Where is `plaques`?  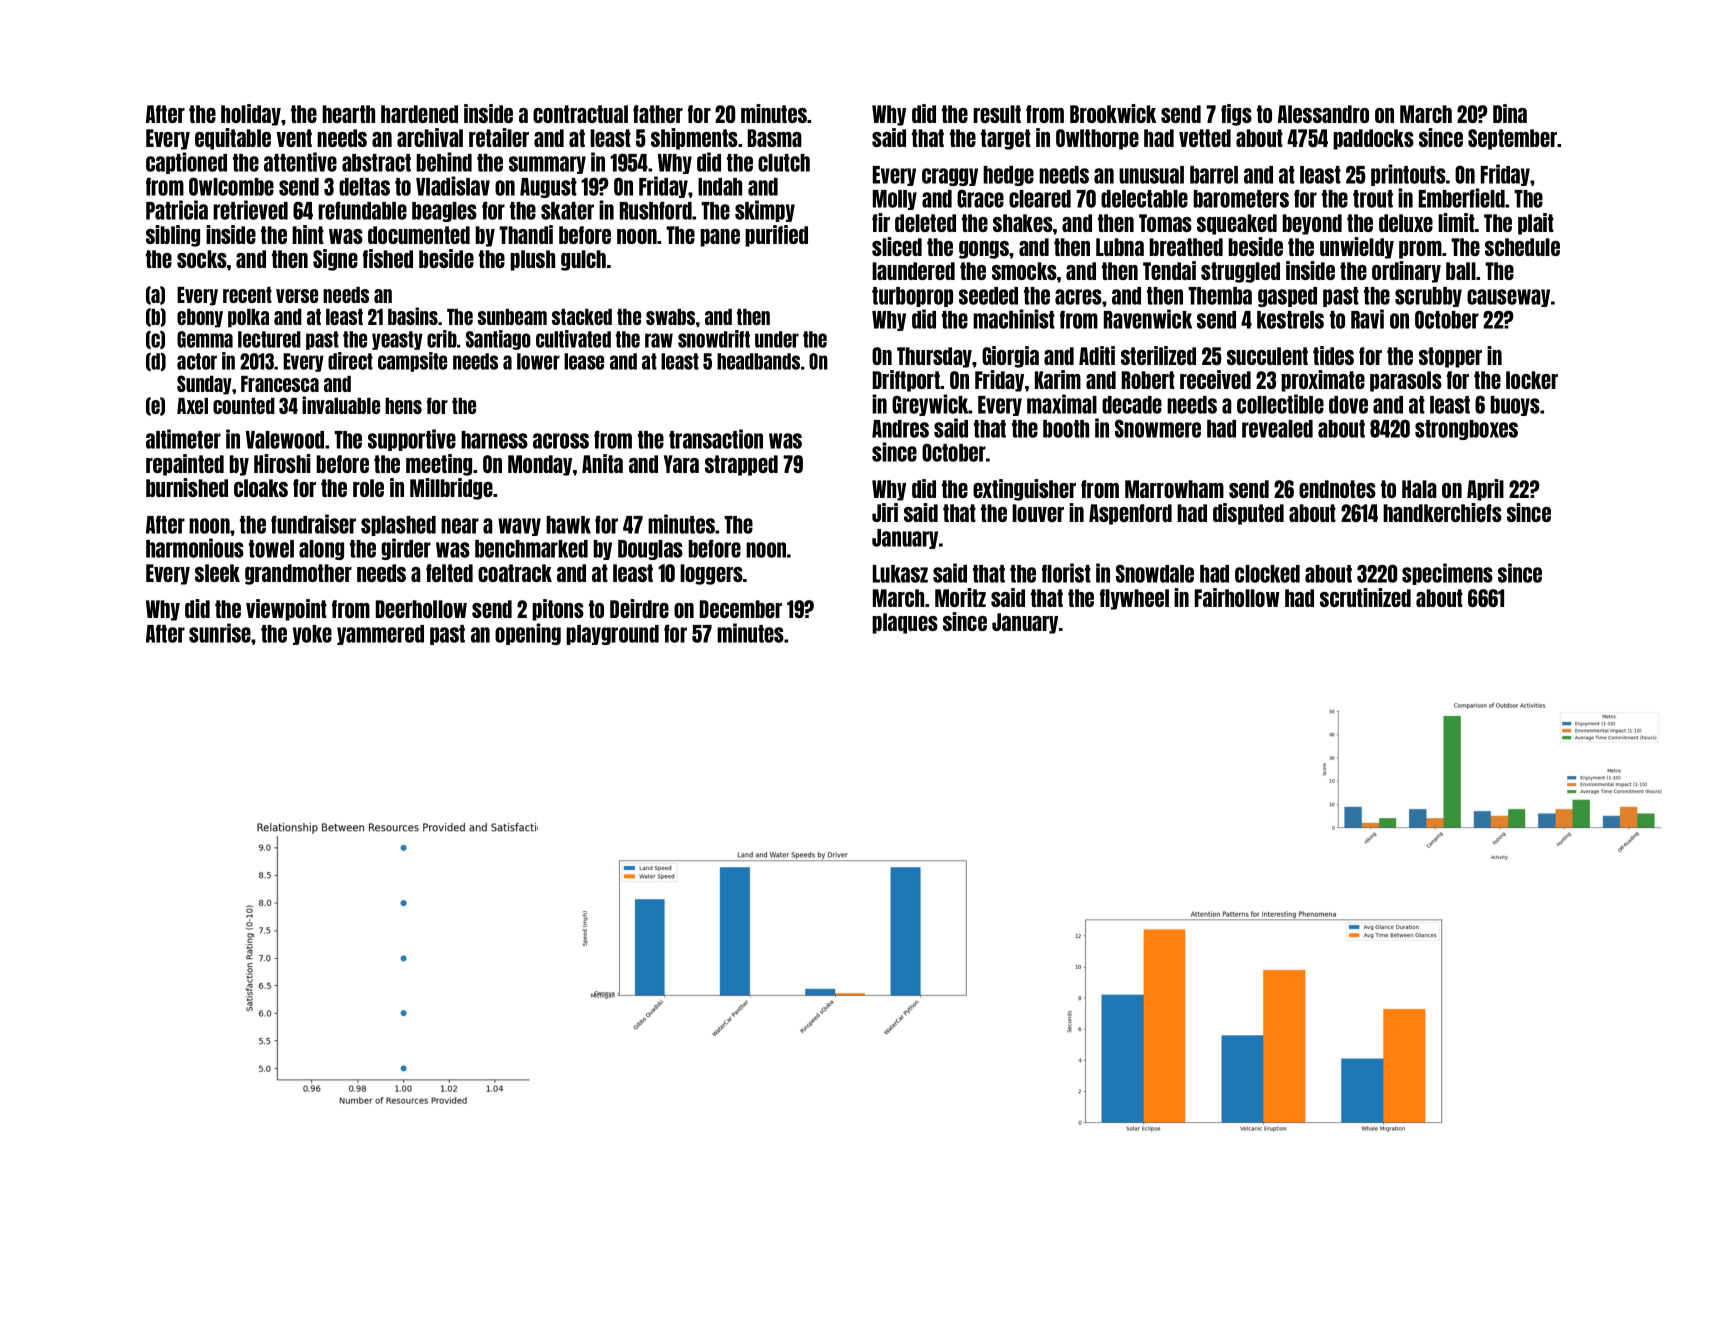 plaques is located at coordinates (905, 623).
